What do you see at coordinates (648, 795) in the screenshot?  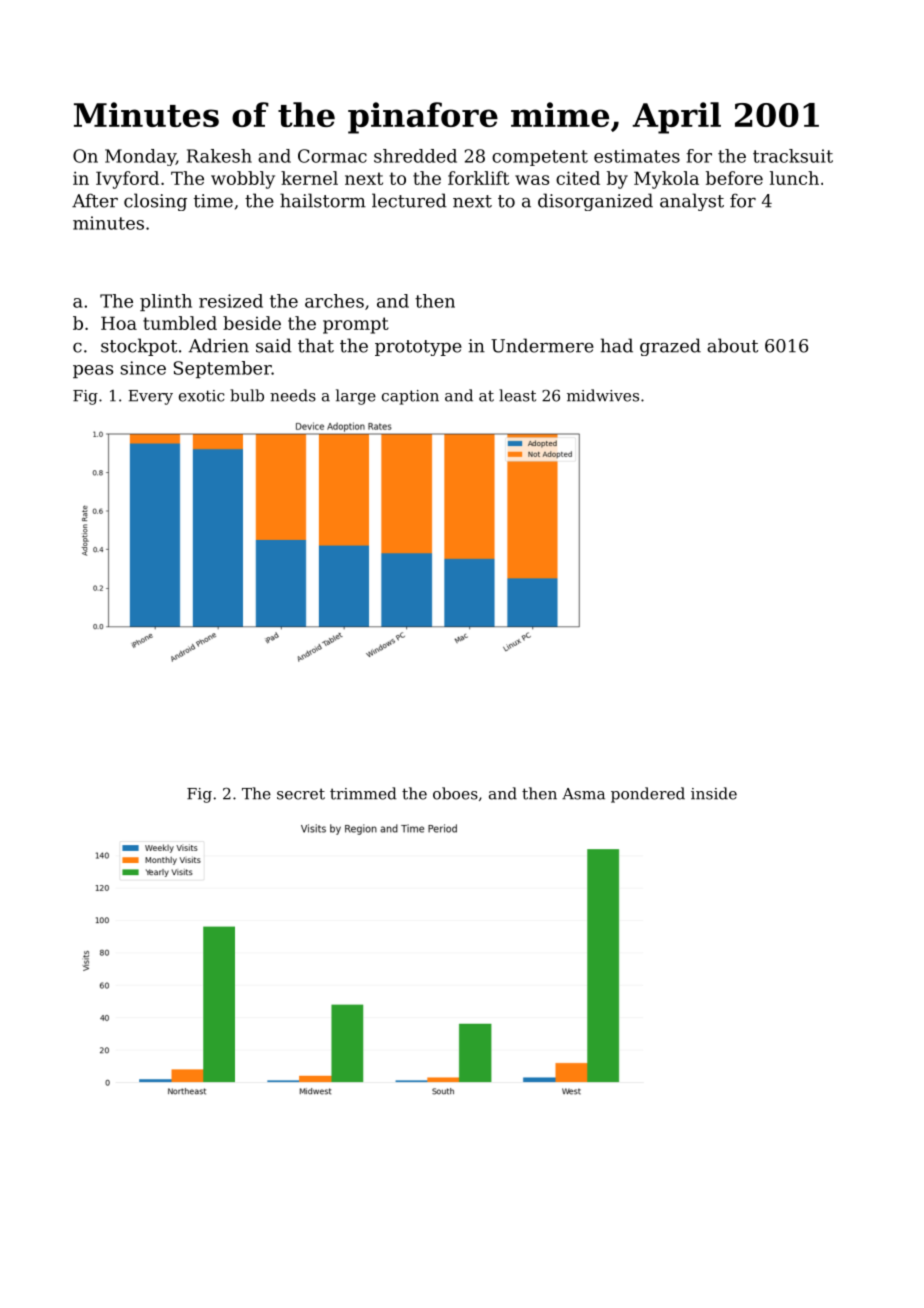 I see `pondered` at bounding box center [648, 795].
